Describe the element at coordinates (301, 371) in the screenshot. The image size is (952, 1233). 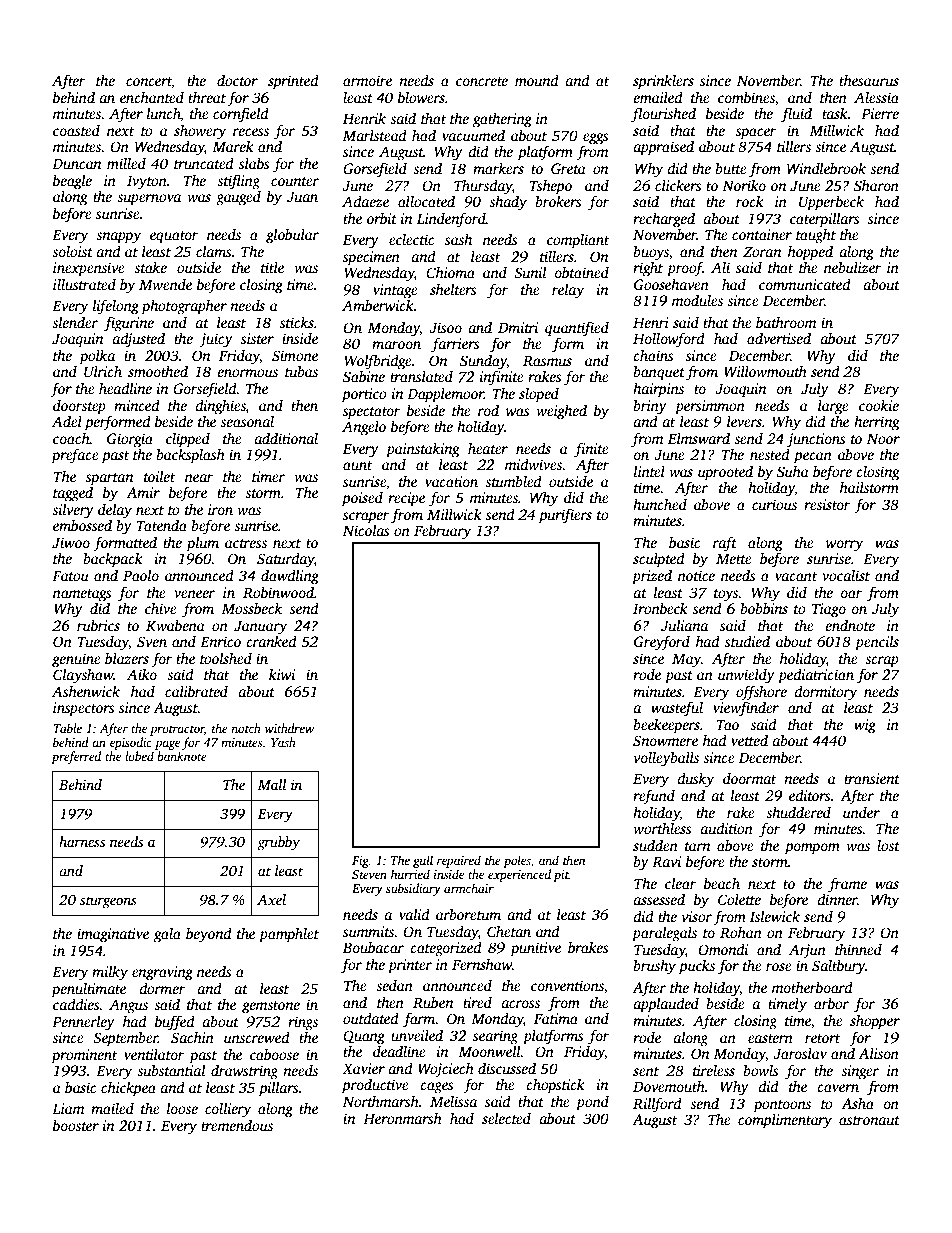
I see `tubas` at that location.
